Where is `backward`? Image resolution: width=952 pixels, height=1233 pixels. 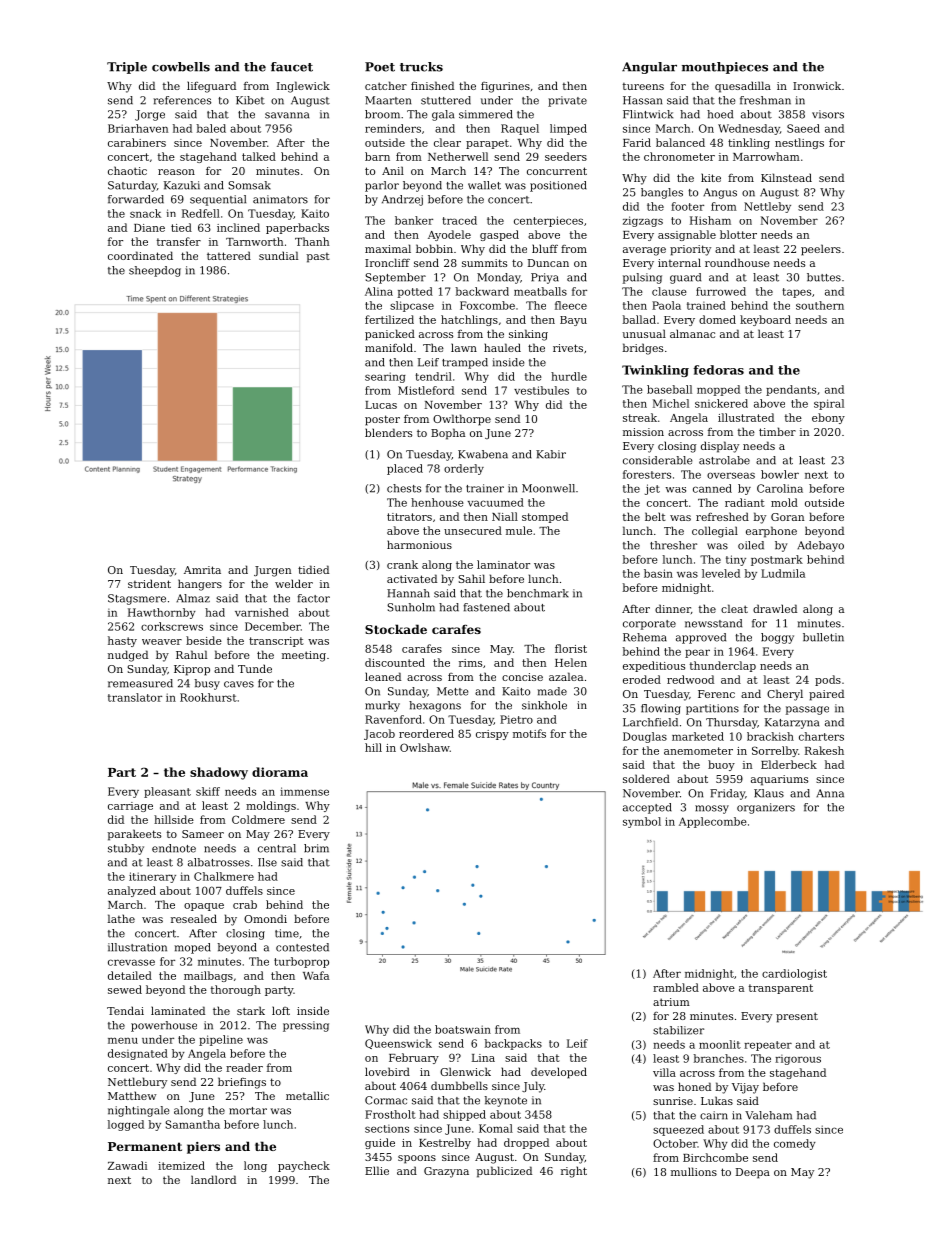
backward is located at coordinates (482, 291).
